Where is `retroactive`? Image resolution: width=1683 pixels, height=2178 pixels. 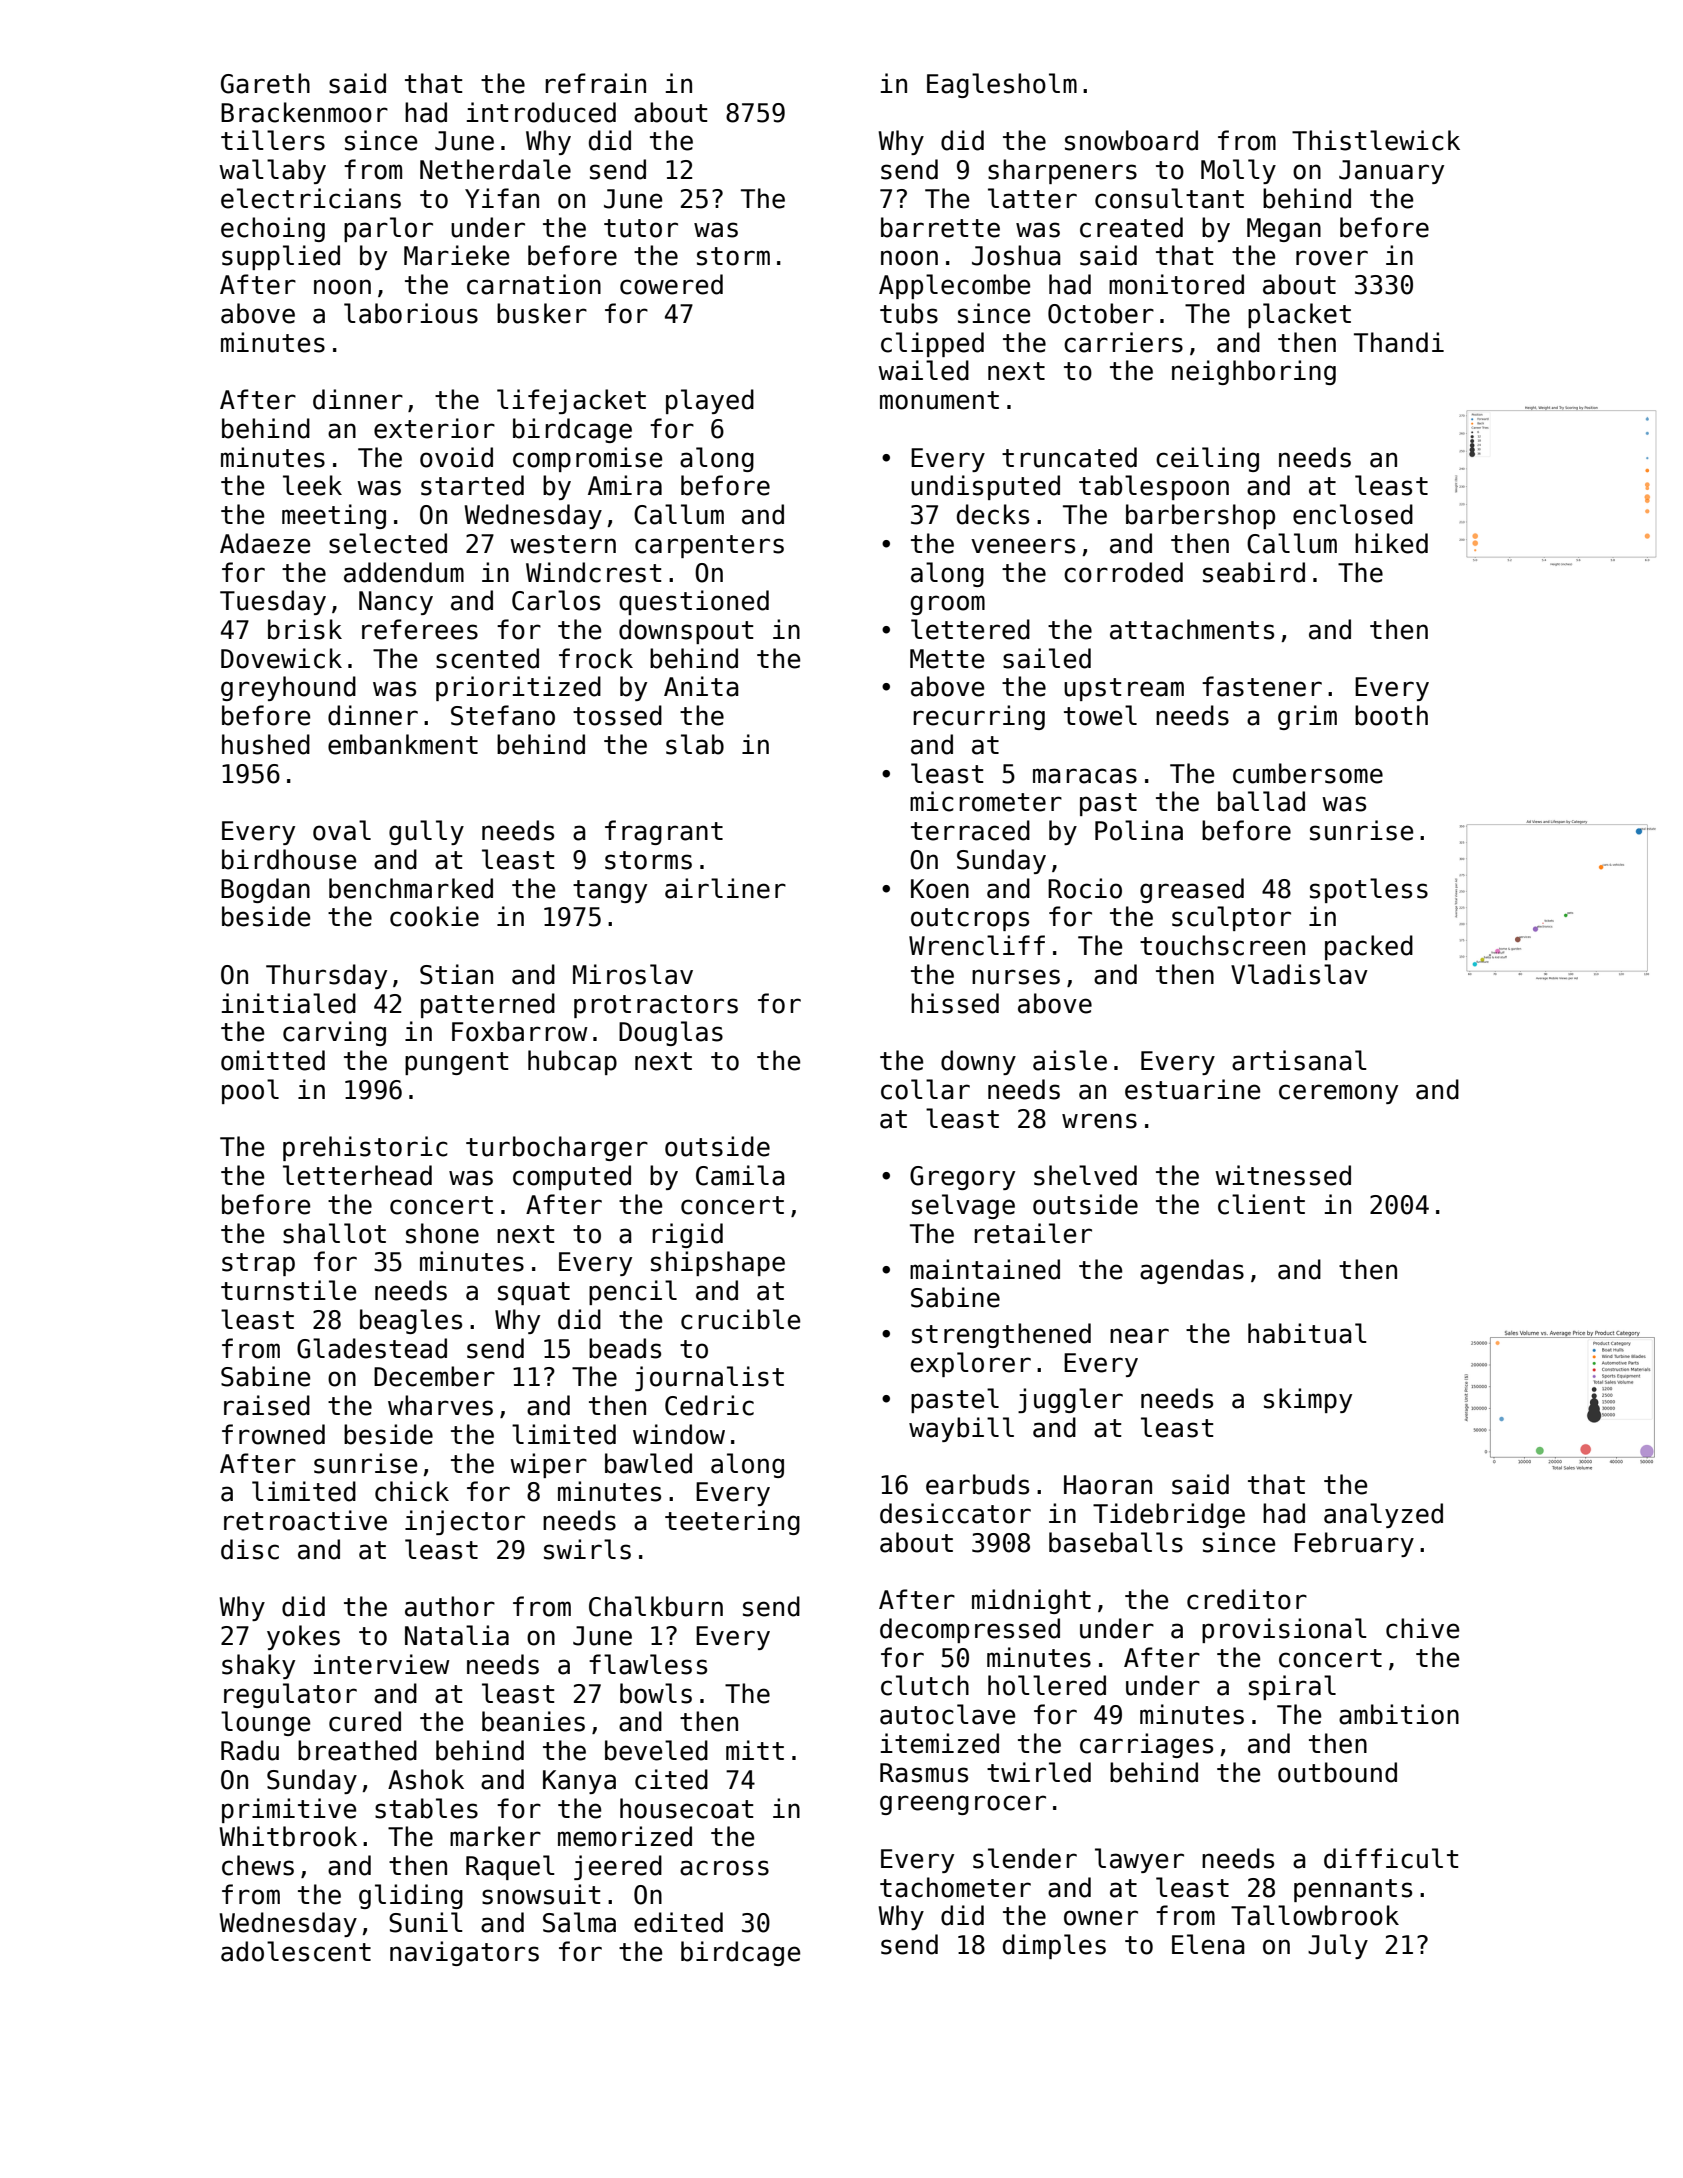 retroactive is located at coordinates (305, 1520).
